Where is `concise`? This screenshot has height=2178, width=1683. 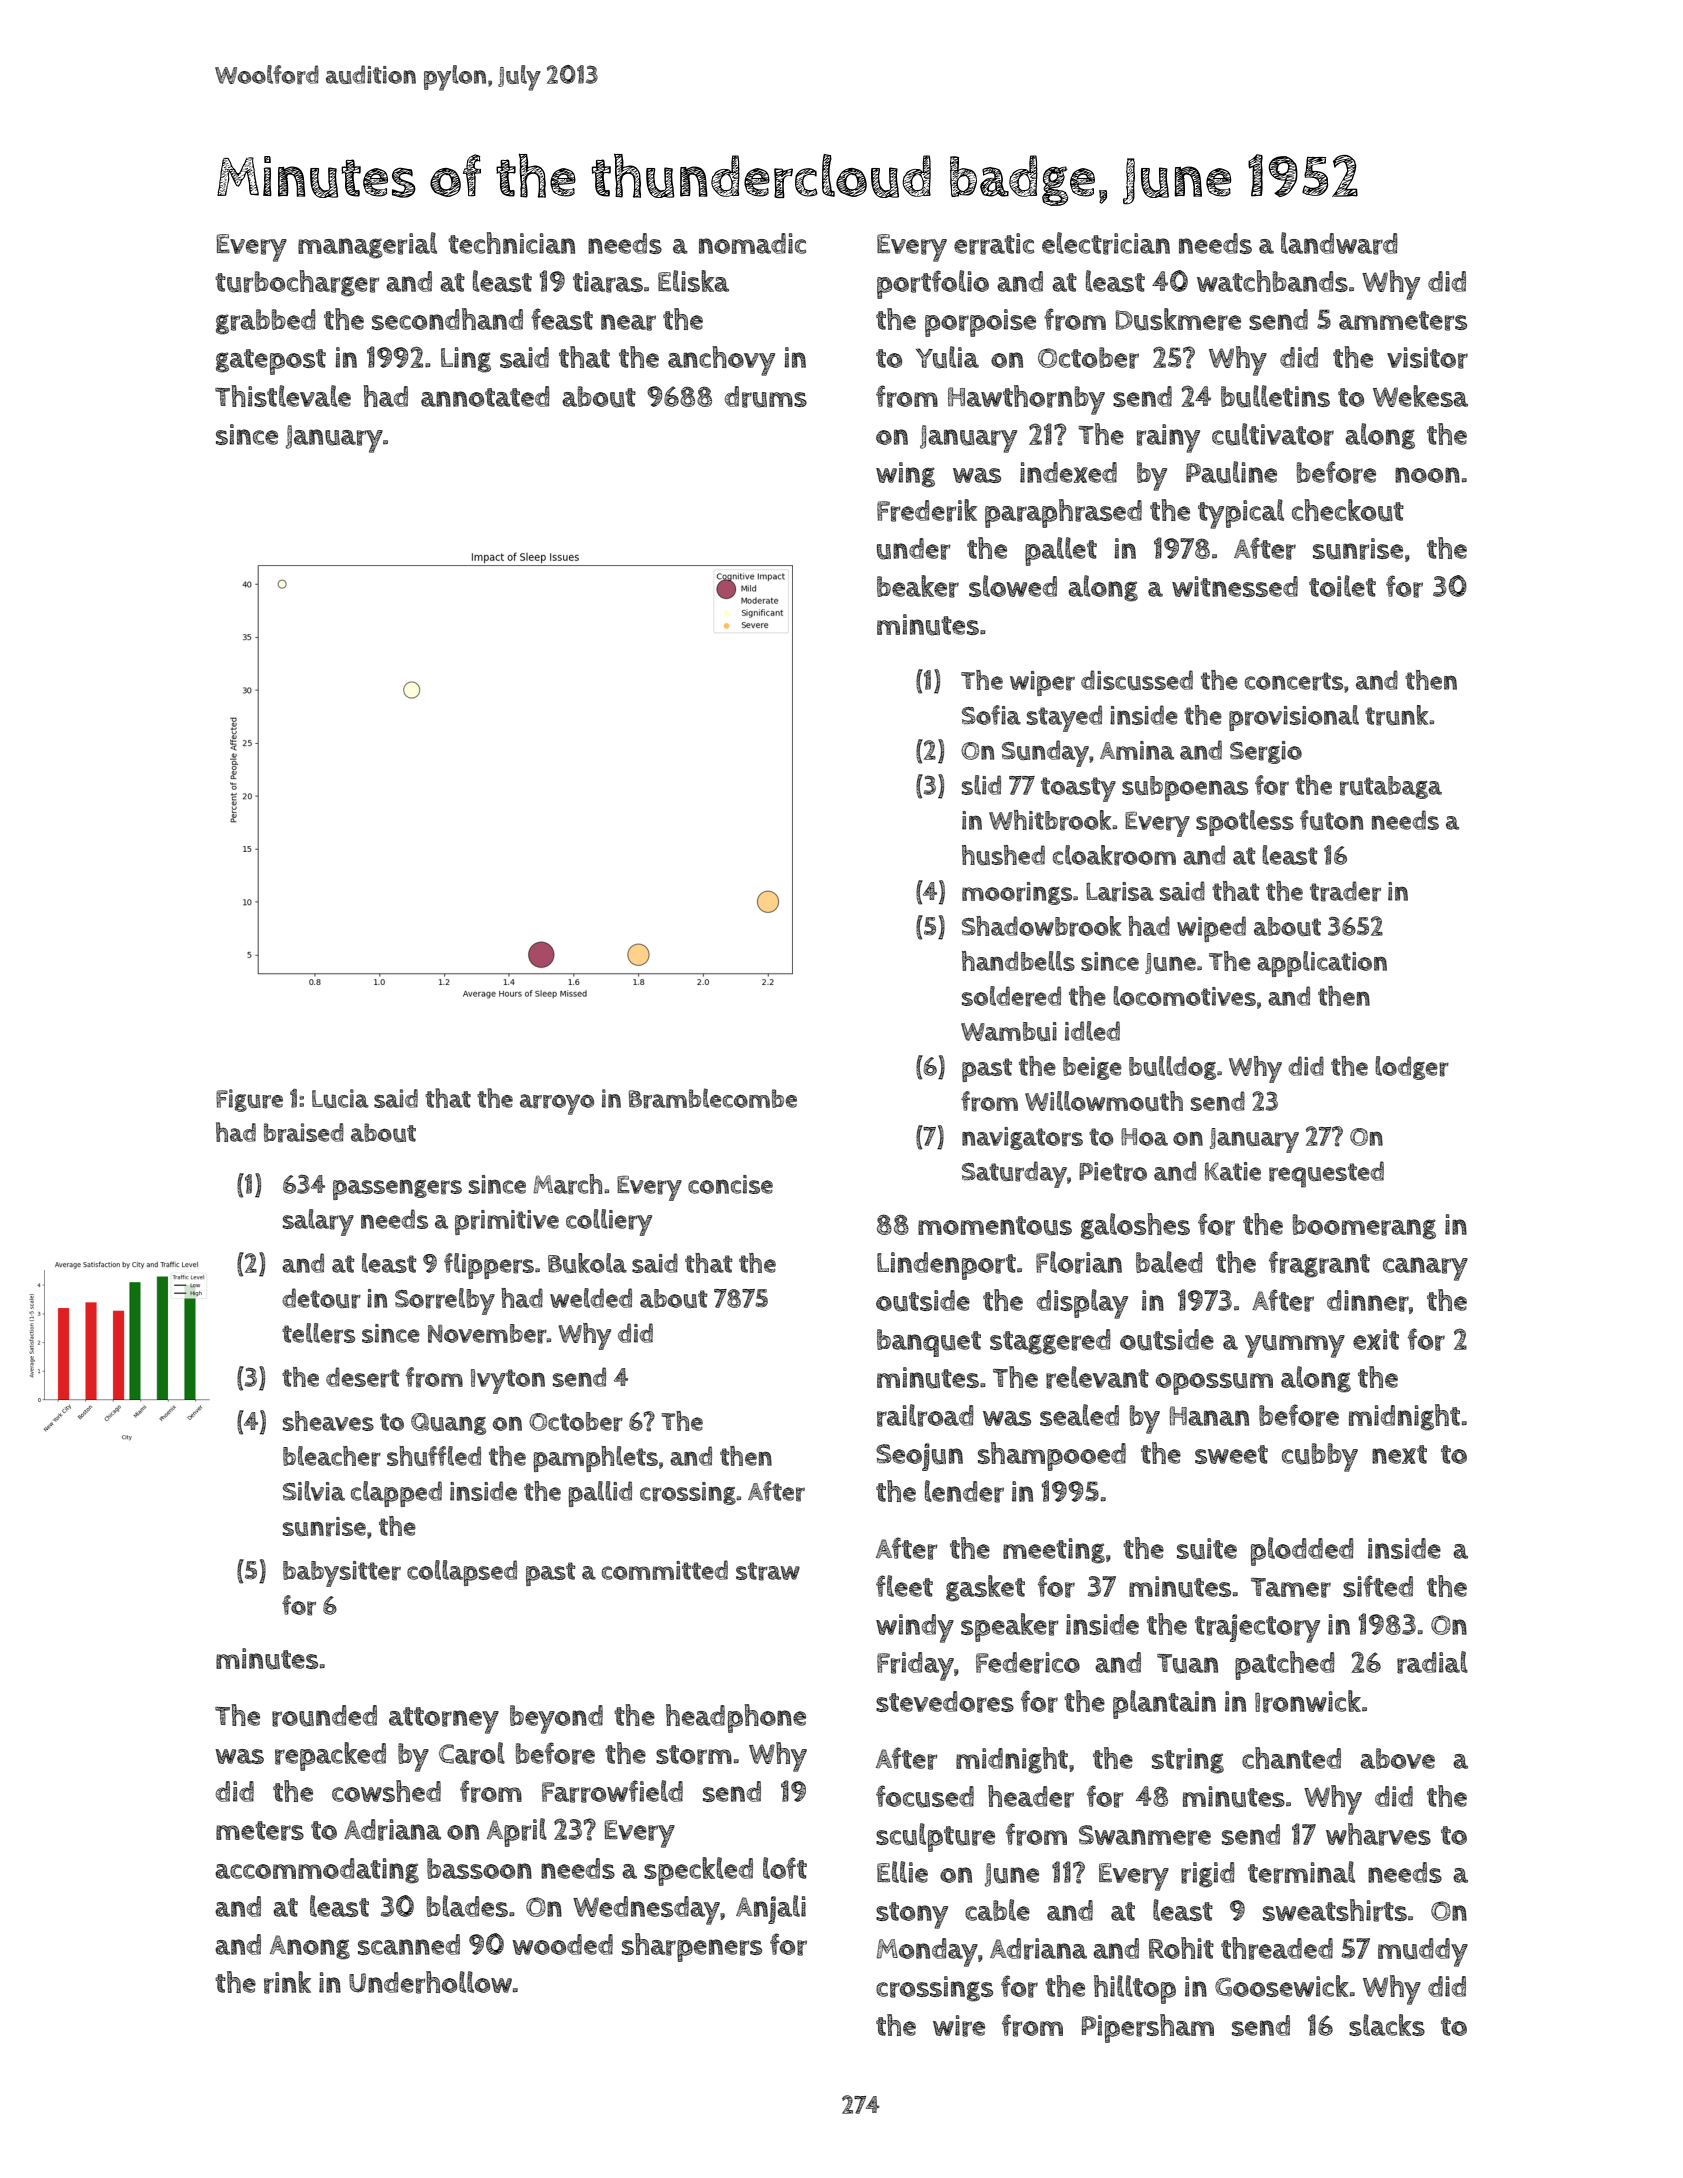
concise is located at coordinates (730, 1184).
